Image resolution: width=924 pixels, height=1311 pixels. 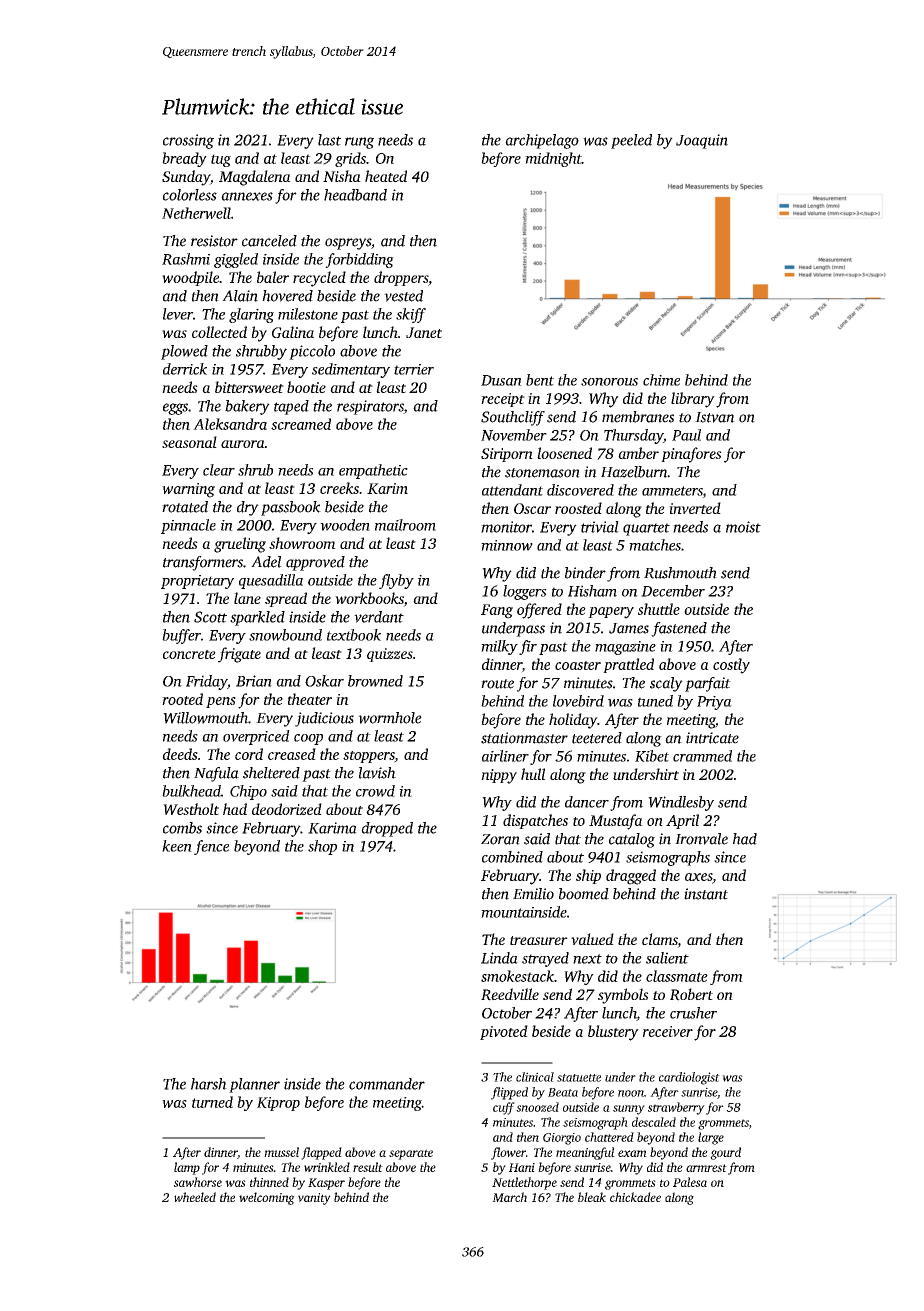 What do you see at coordinates (177, 846) in the image?
I see `keen` at bounding box center [177, 846].
